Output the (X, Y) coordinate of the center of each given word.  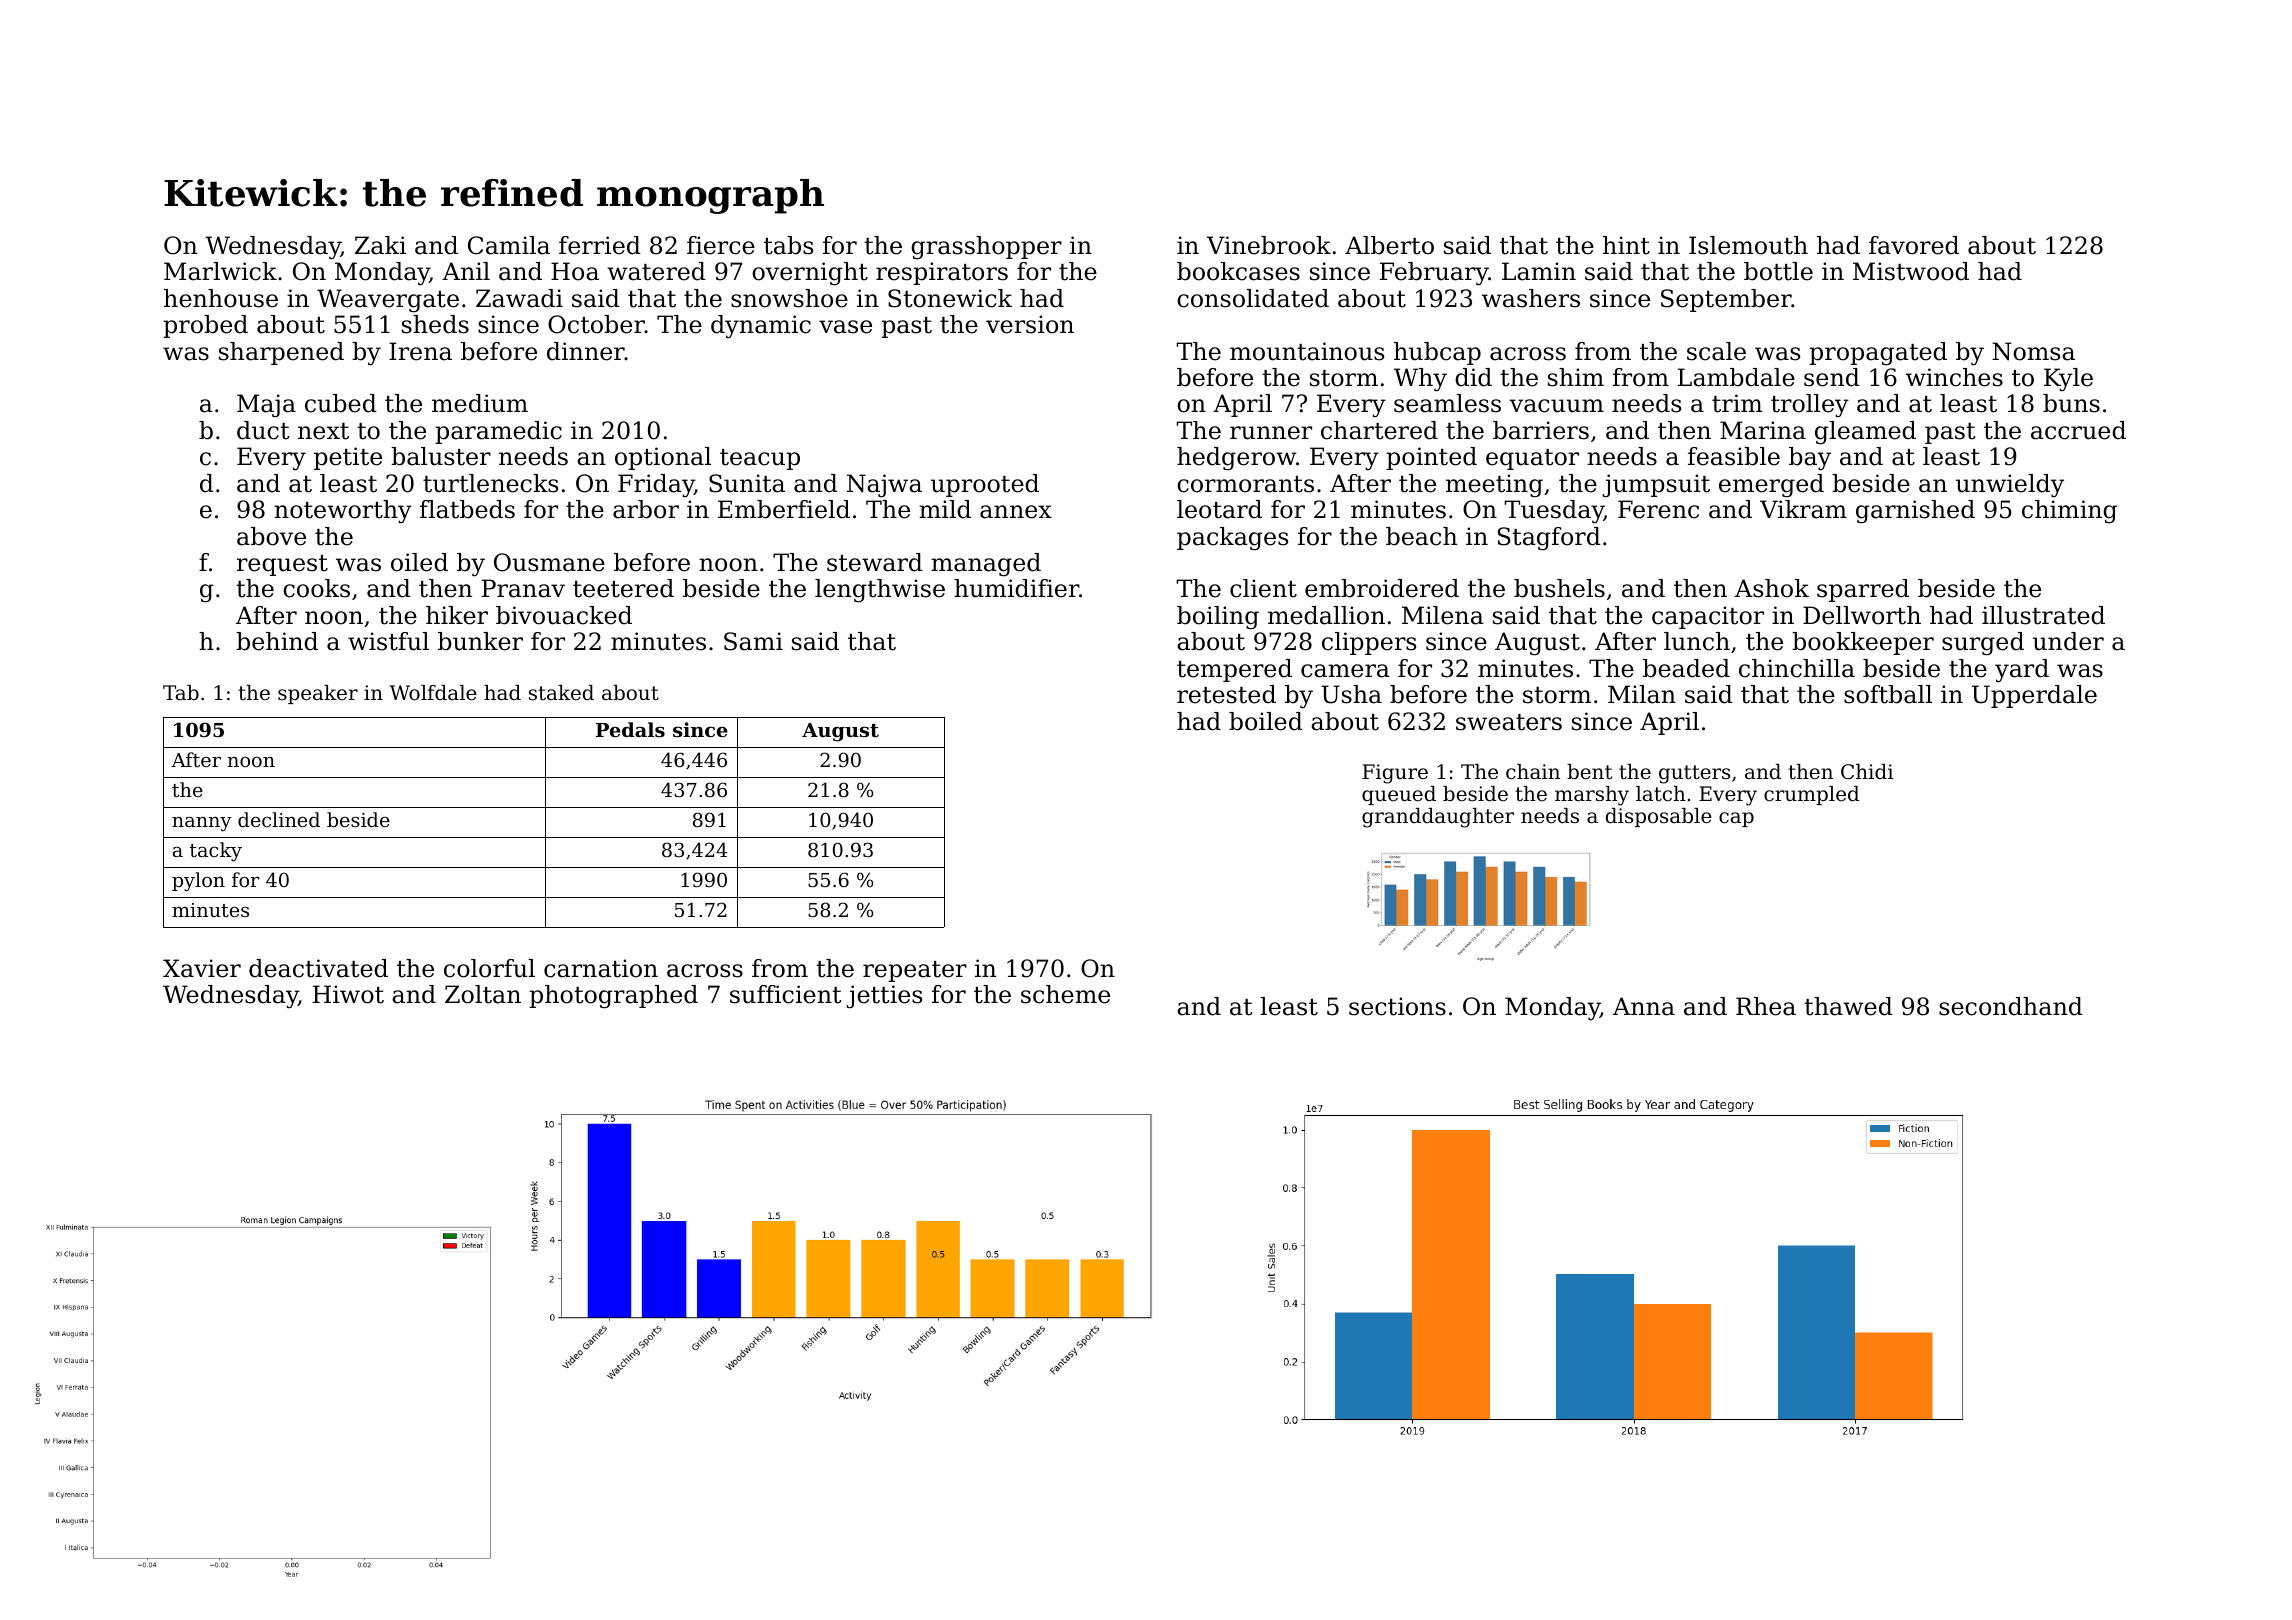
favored (1914, 245)
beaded (1686, 668)
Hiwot (348, 994)
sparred (1863, 590)
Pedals (630, 730)
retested (1226, 694)
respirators (942, 273)
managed (986, 564)
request (282, 565)
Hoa (575, 271)
